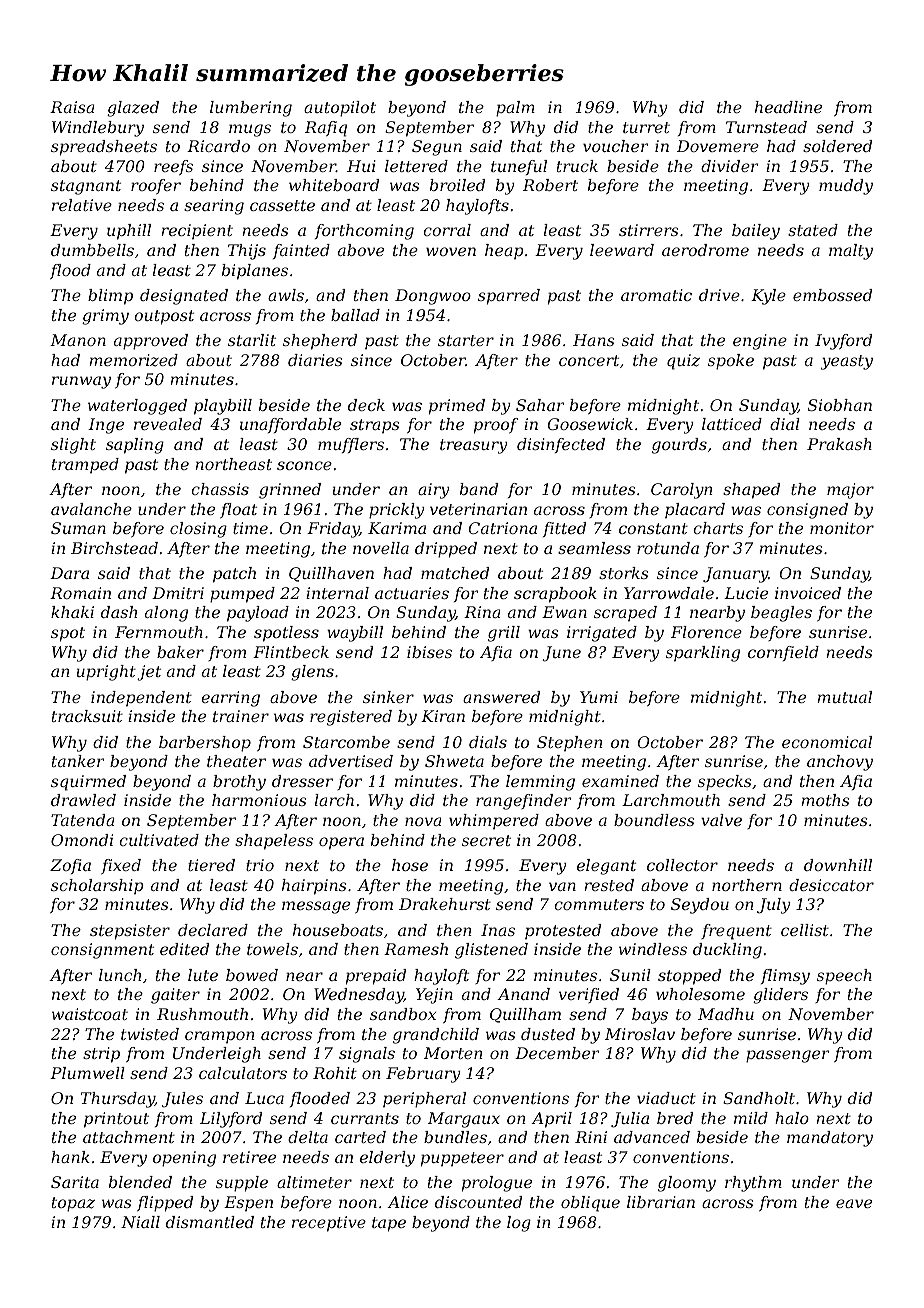 The width and height of the image is (924, 1308). What do you see at coordinates (455, 573) in the image?
I see `matched` at bounding box center [455, 573].
